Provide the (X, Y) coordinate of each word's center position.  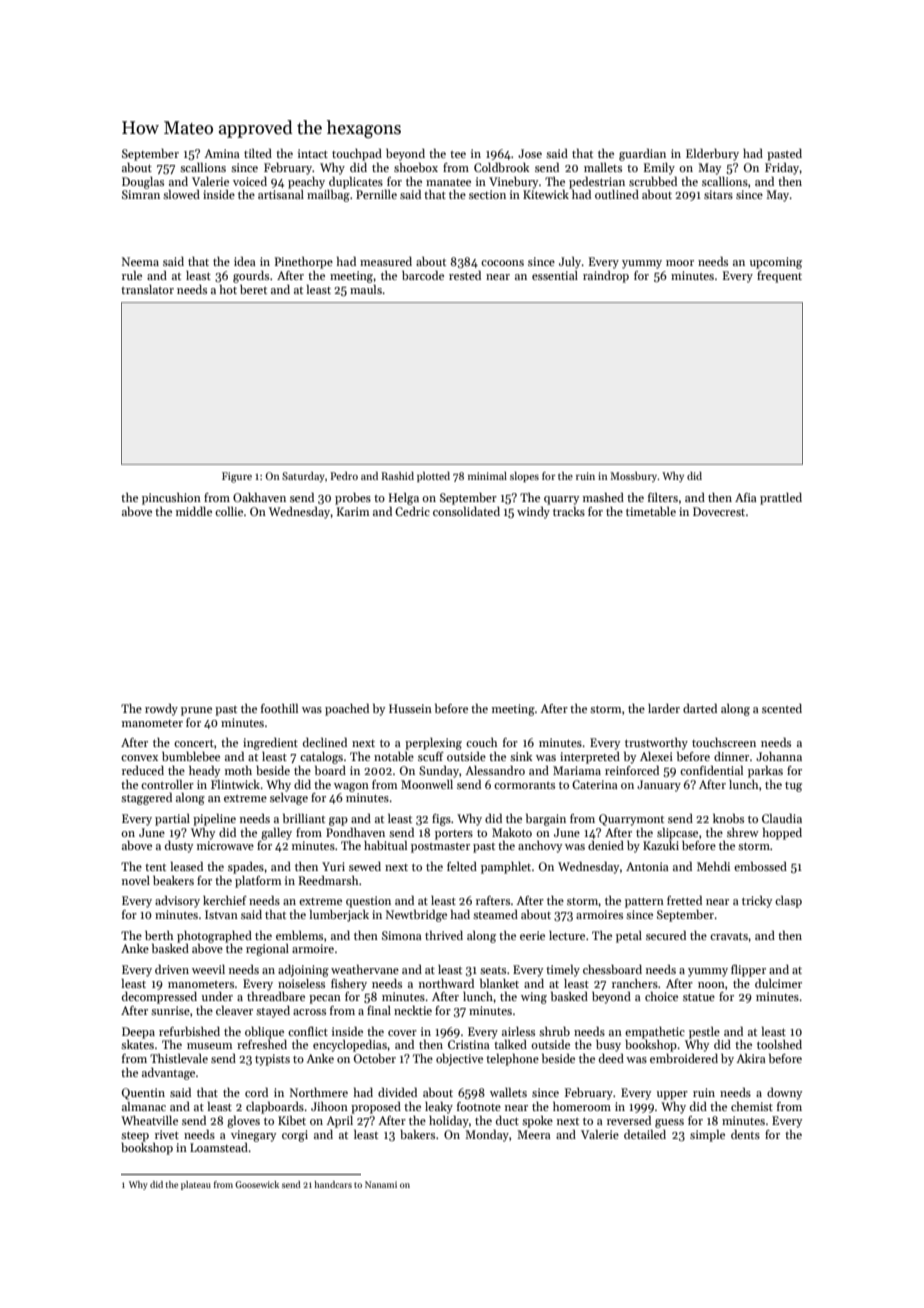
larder (664, 708)
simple (707, 1136)
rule (132, 275)
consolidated (466, 511)
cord (256, 1092)
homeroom (582, 1106)
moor (680, 263)
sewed (365, 866)
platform (258, 882)
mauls (366, 289)
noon (711, 985)
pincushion (171, 499)
